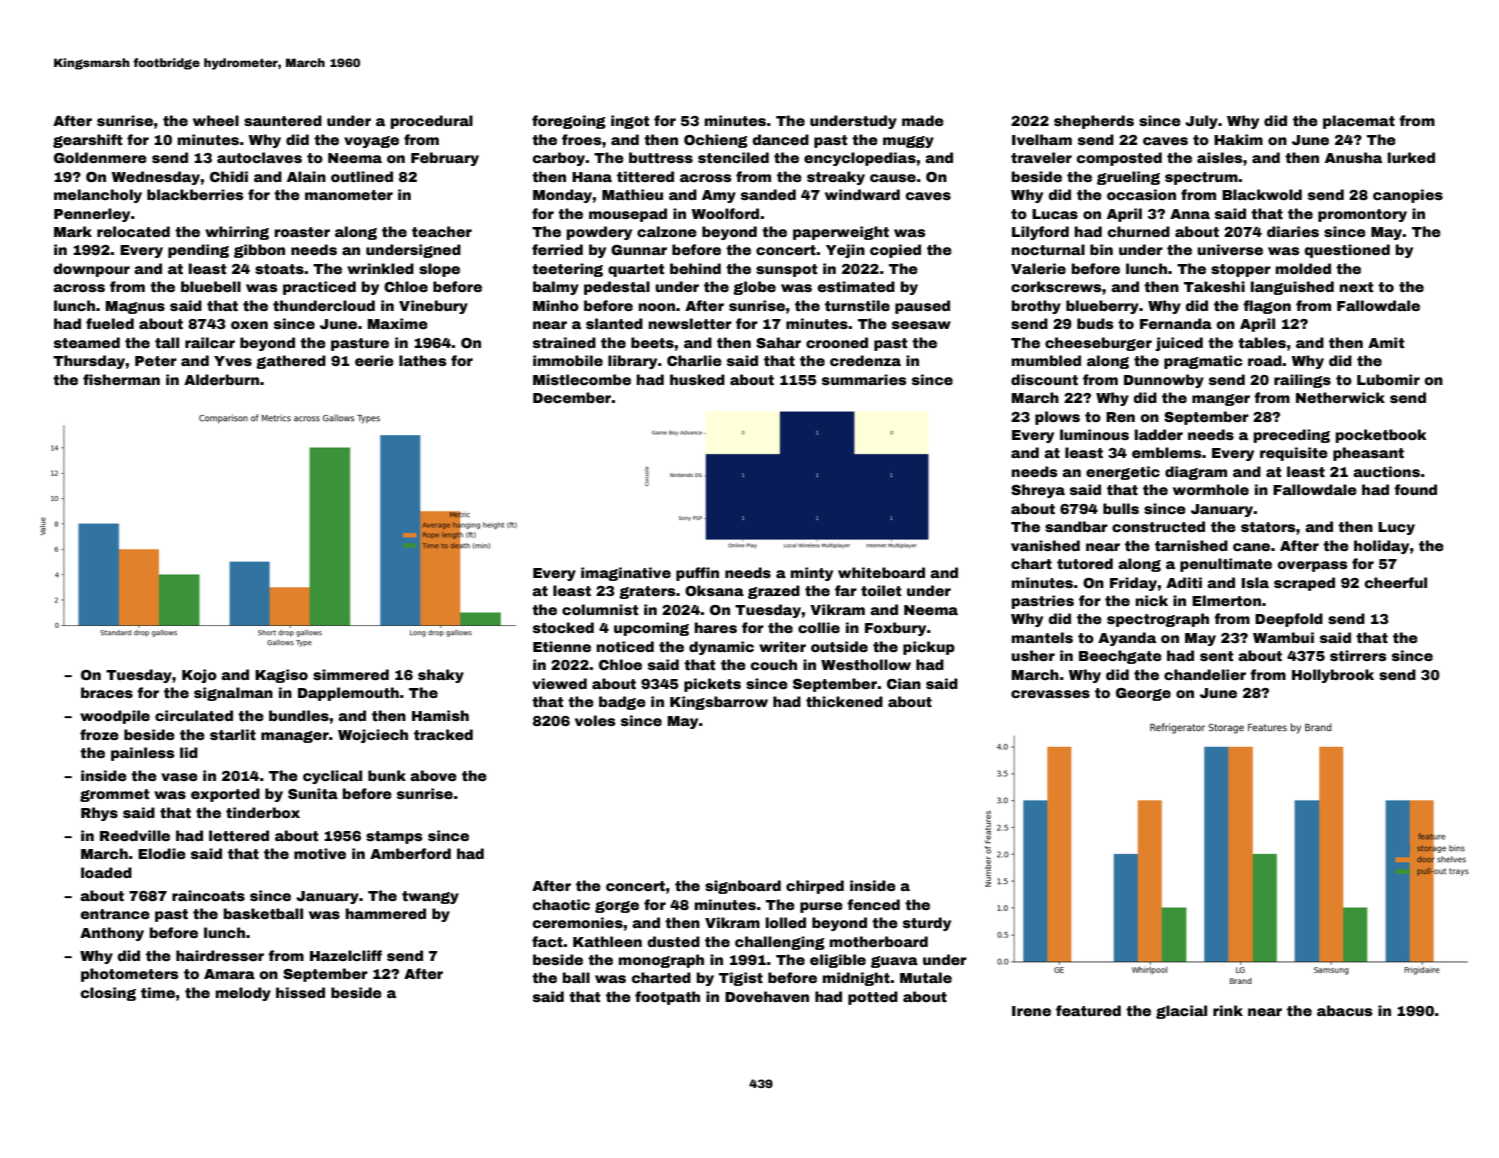 The width and height of the screenshot is (1499, 1158). Describe the element at coordinates (1214, 286) in the screenshot. I see `Takeshi` at that location.
